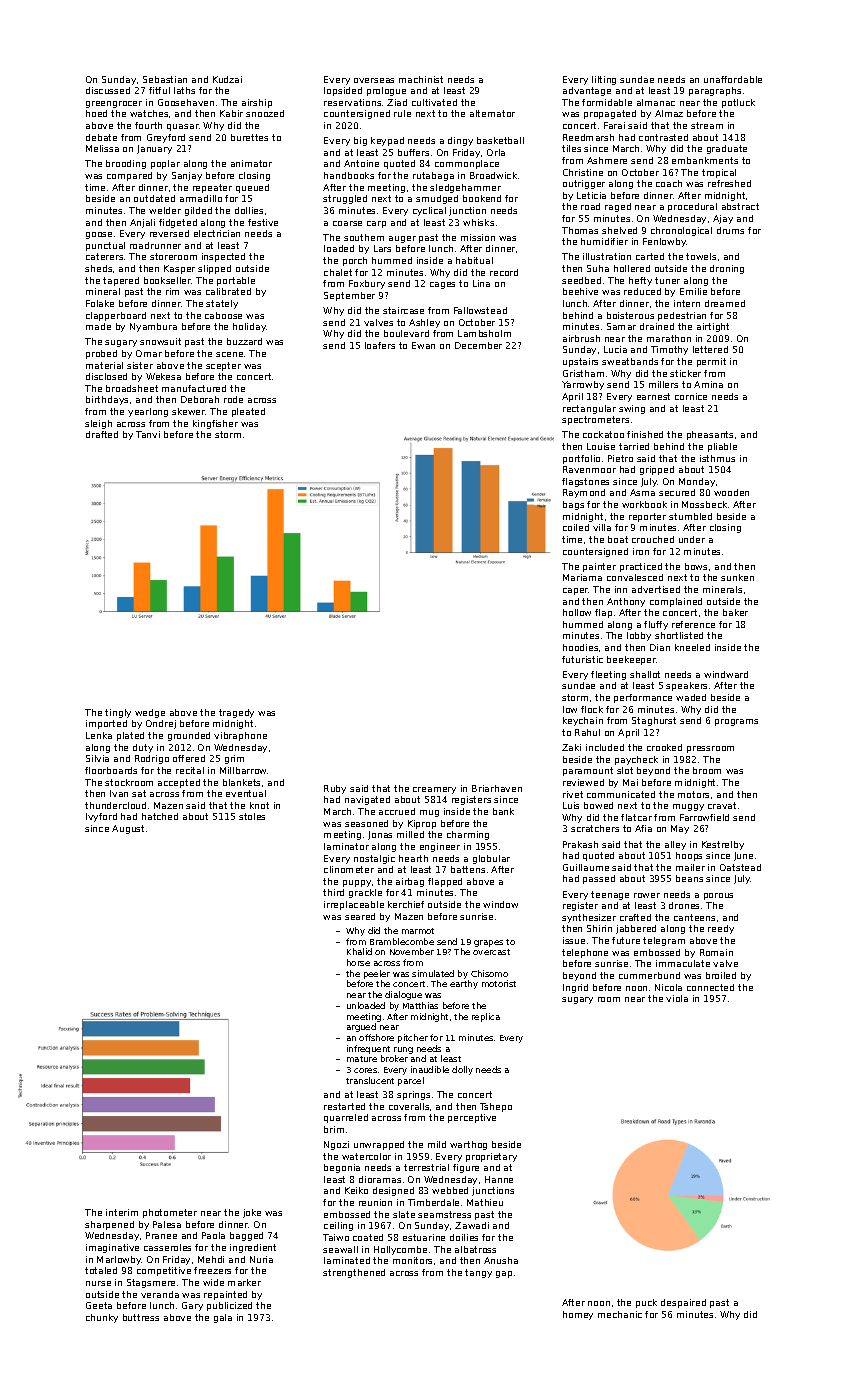  Describe the element at coordinates (478, 1273) in the screenshot. I see `tangy` at that location.
